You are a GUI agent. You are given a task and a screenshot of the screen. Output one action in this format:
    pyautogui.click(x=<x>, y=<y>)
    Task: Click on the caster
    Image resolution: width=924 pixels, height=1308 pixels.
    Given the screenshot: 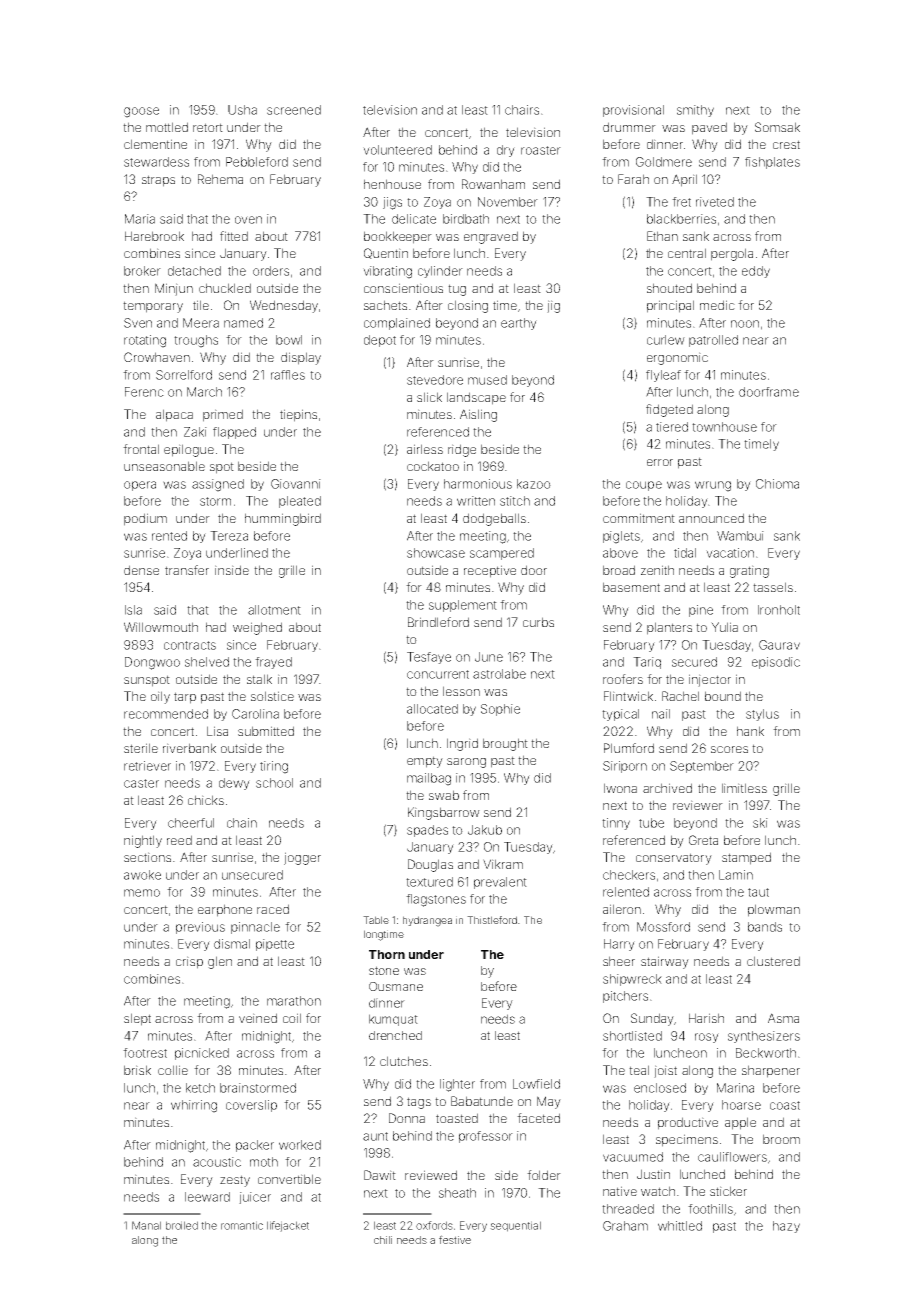 What is the action you would take?
    pyautogui.click(x=141, y=783)
